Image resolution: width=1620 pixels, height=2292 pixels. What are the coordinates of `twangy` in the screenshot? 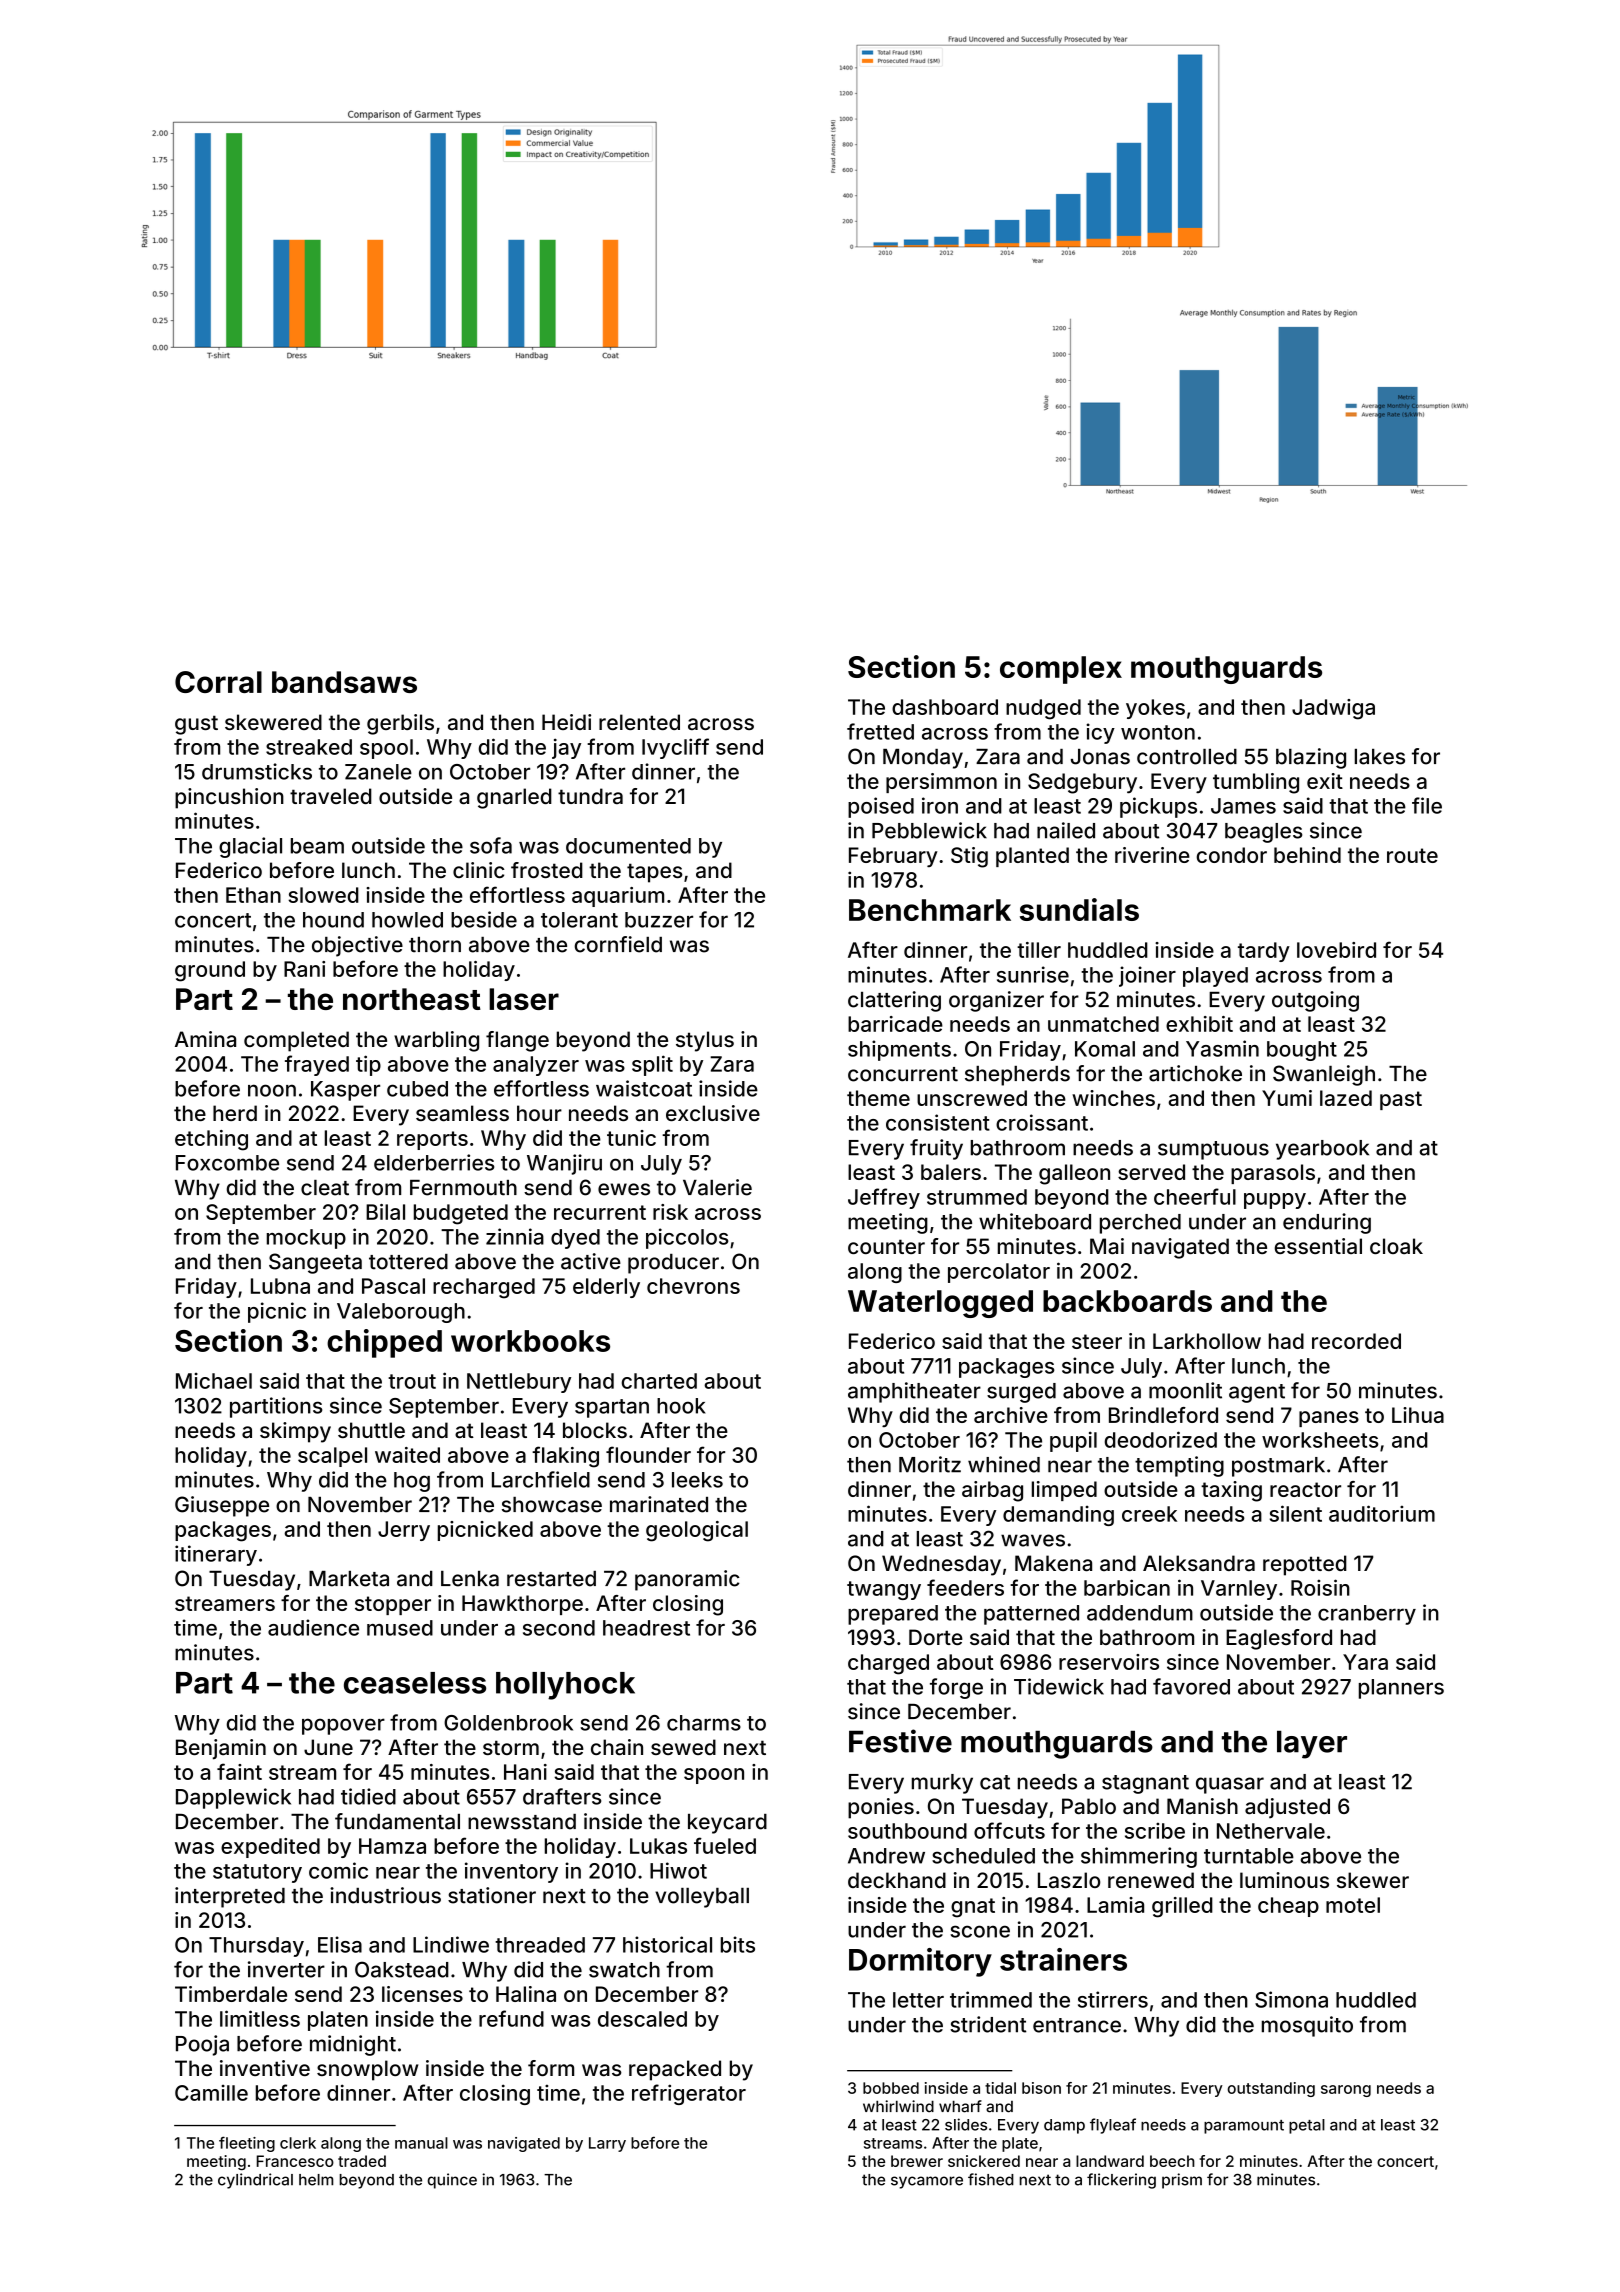 It's located at (884, 1590).
